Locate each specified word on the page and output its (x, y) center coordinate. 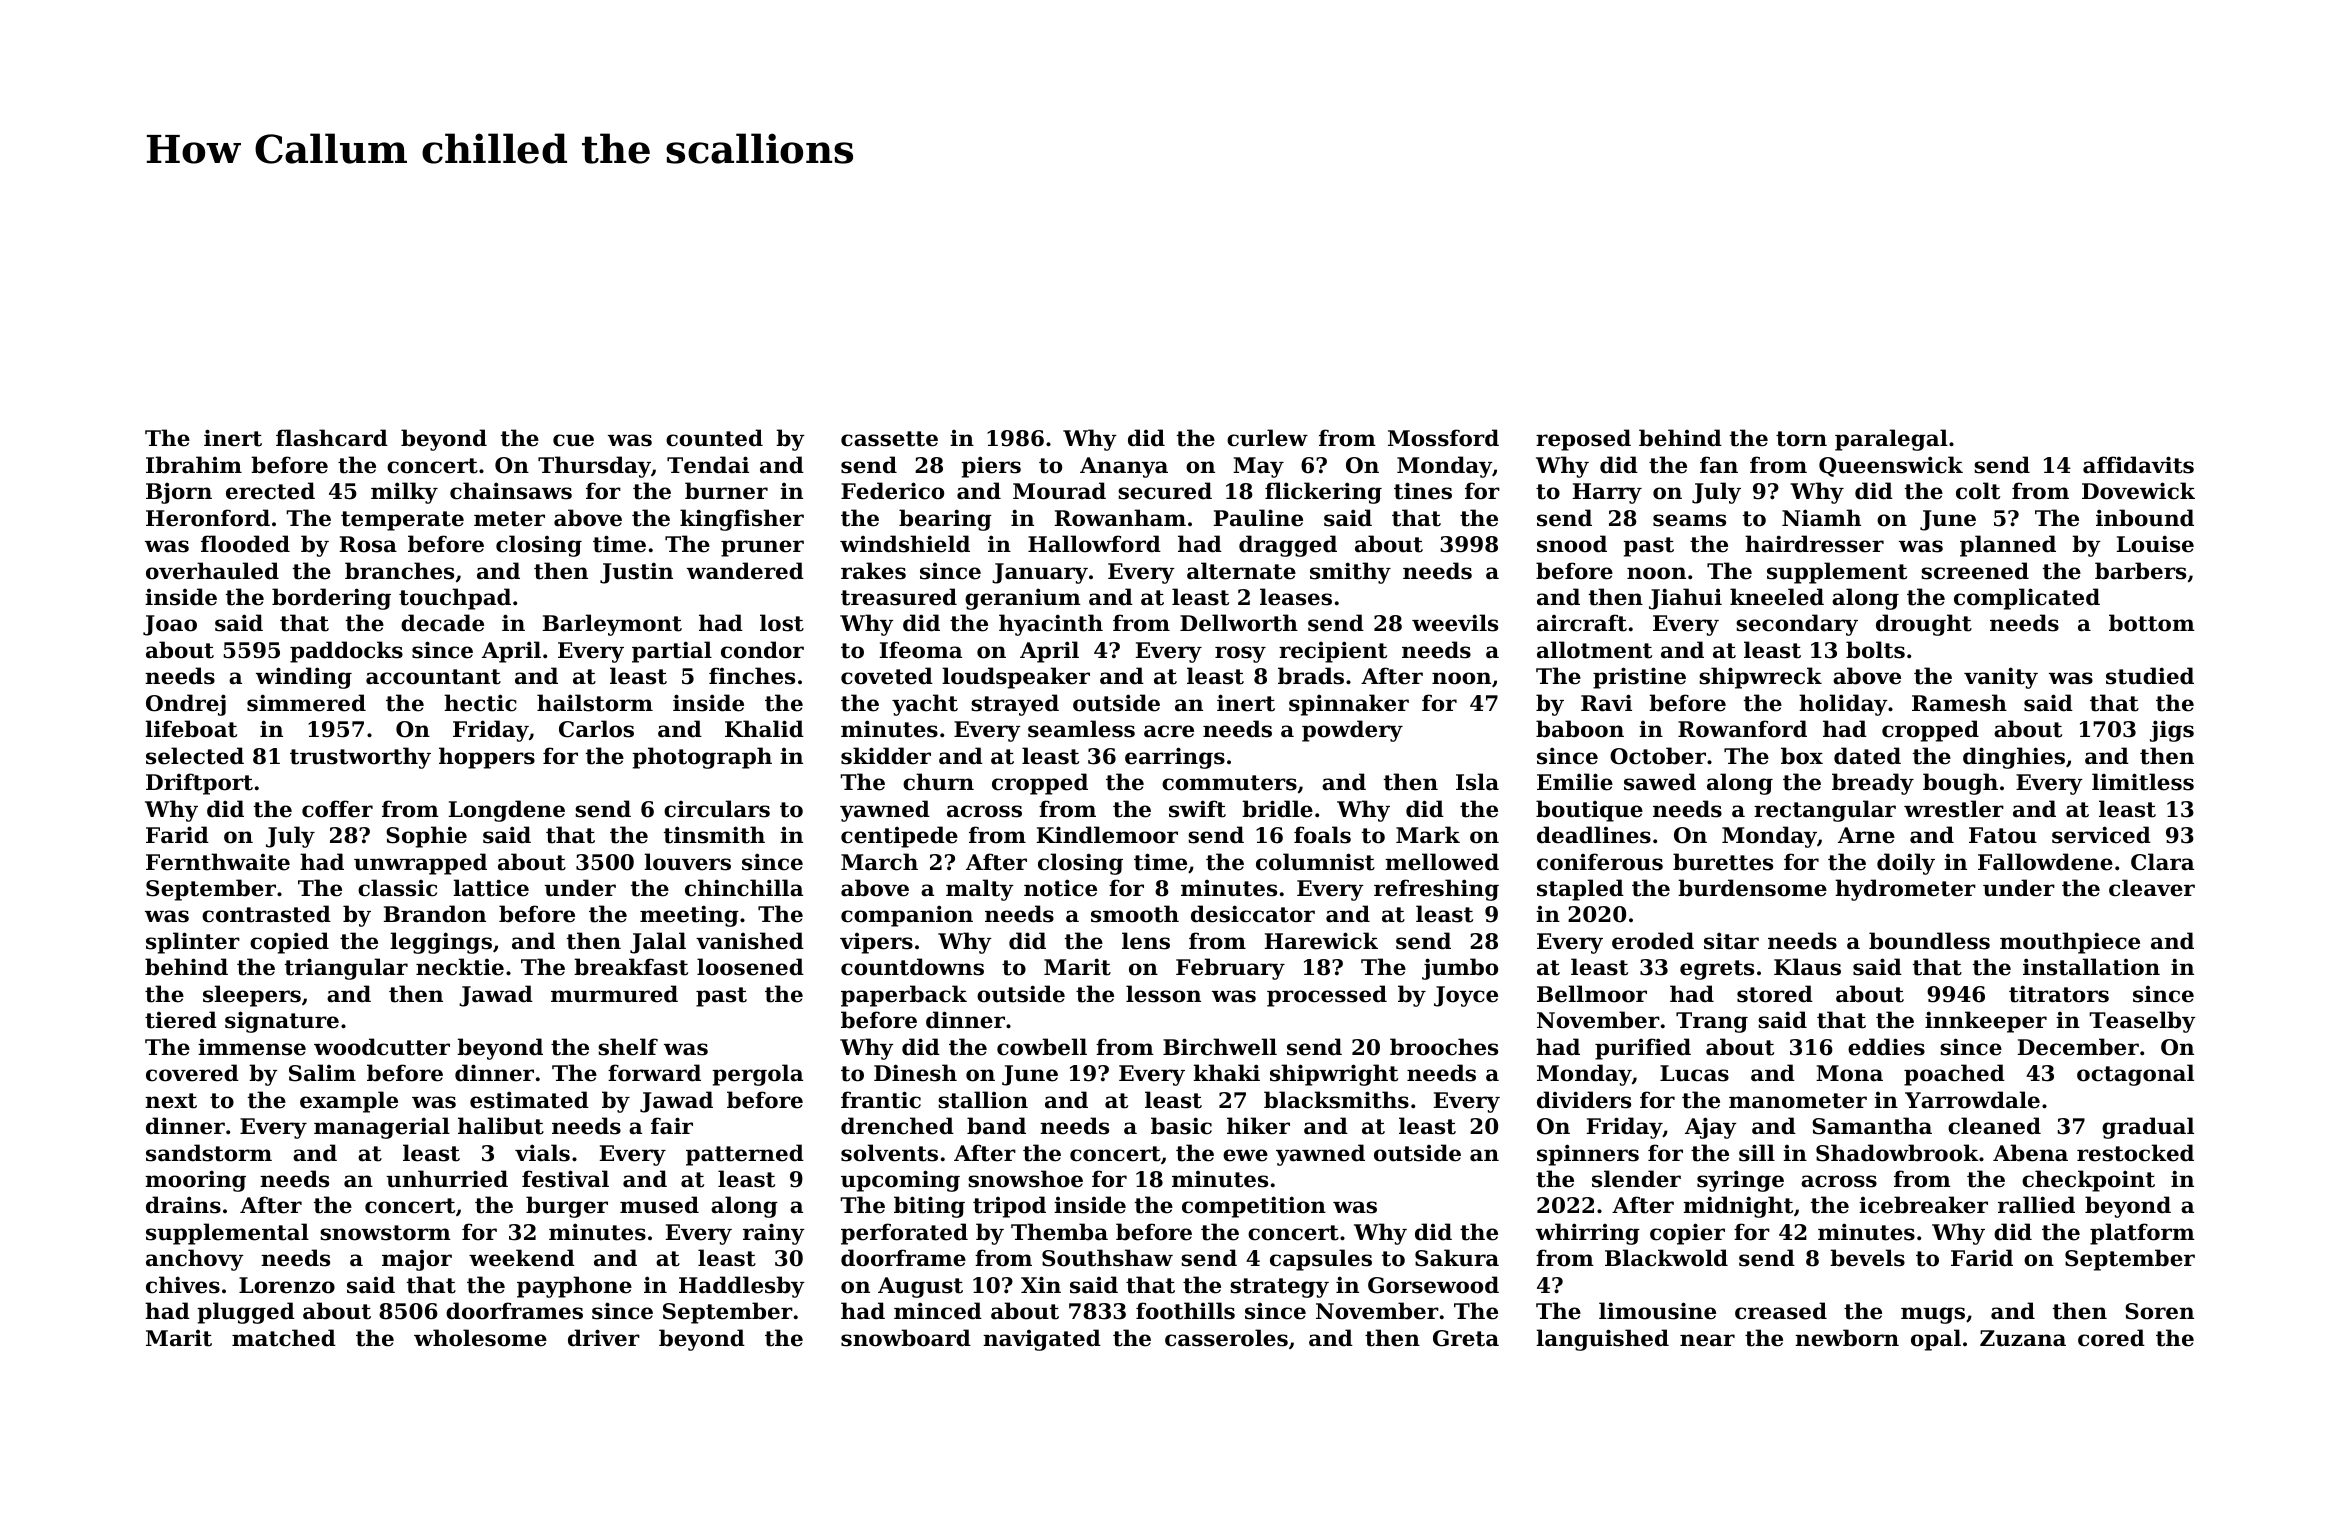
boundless (1929, 941)
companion (907, 916)
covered (192, 1073)
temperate (402, 521)
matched (284, 1338)
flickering (1323, 493)
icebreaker (1923, 1205)
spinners (1588, 1155)
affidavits (2138, 465)
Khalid (764, 729)
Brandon (435, 914)
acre (1169, 731)
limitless (2143, 782)
